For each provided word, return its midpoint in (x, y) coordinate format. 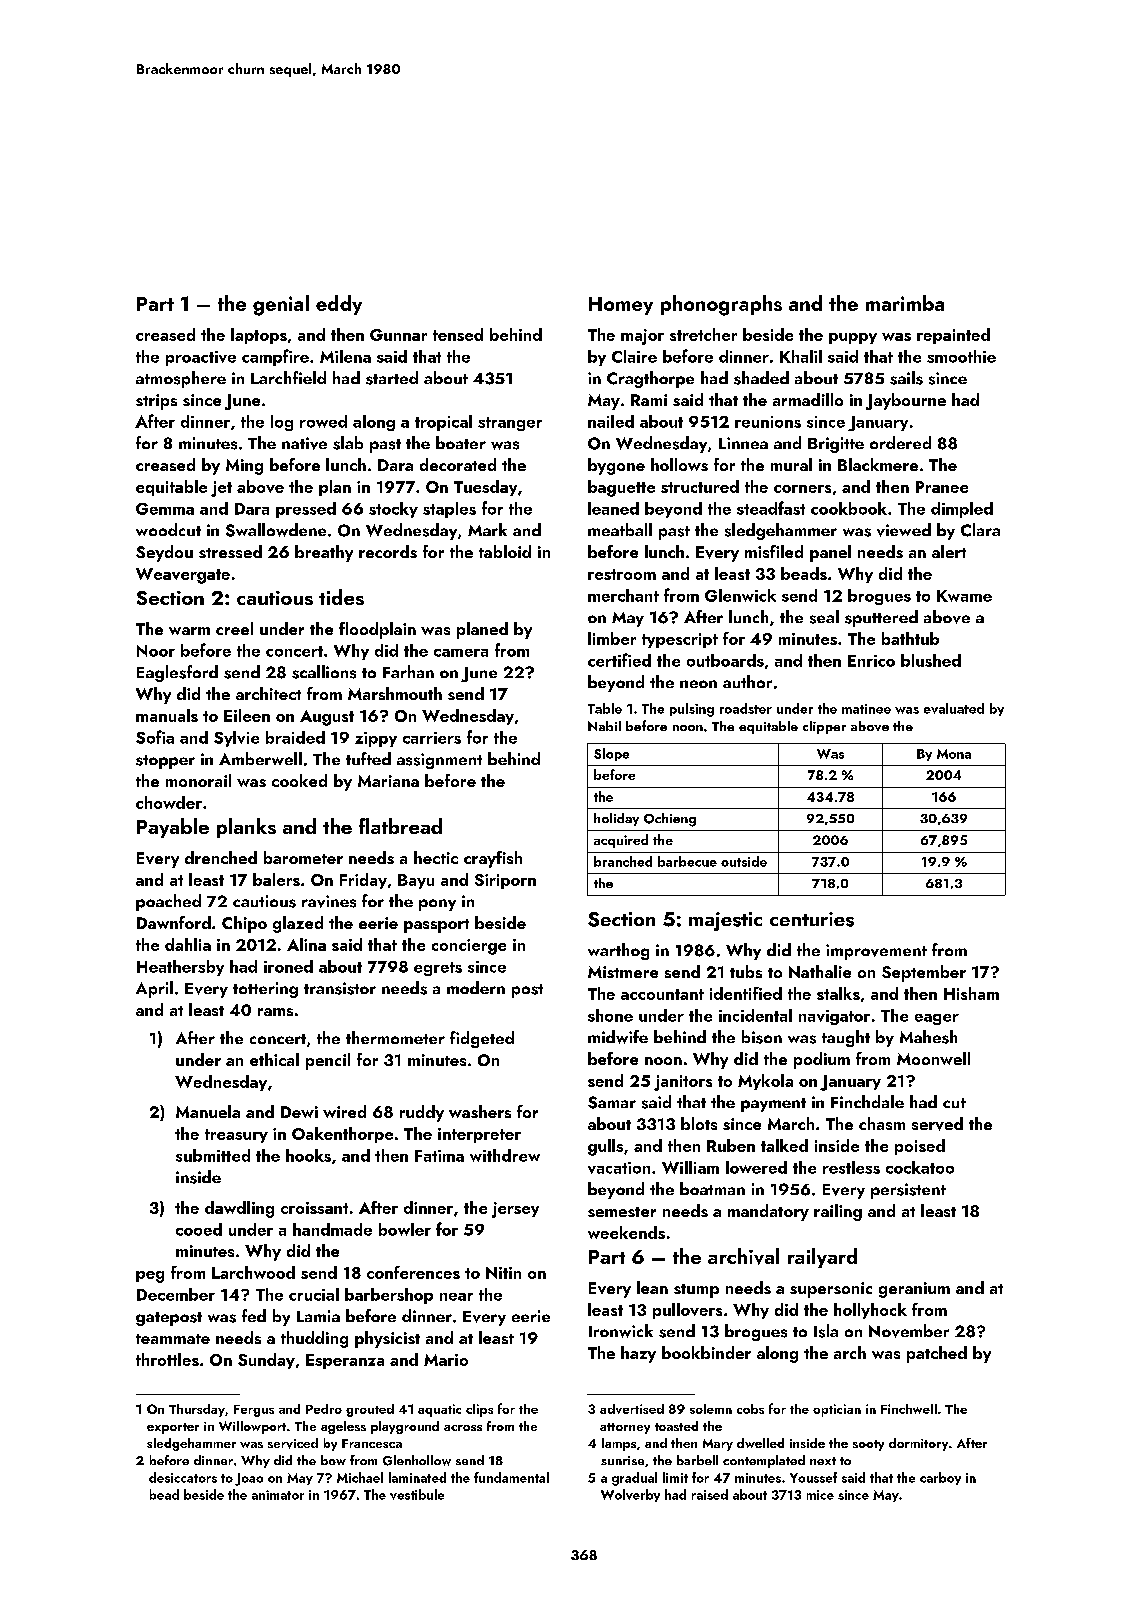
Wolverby (630, 1495)
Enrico (871, 661)
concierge (469, 947)
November (909, 1331)
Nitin (503, 1273)
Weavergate (183, 576)
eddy (339, 305)
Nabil (604, 726)
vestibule (417, 1494)
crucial (314, 1294)
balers (276, 879)
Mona (954, 754)
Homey (621, 306)
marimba (905, 303)
